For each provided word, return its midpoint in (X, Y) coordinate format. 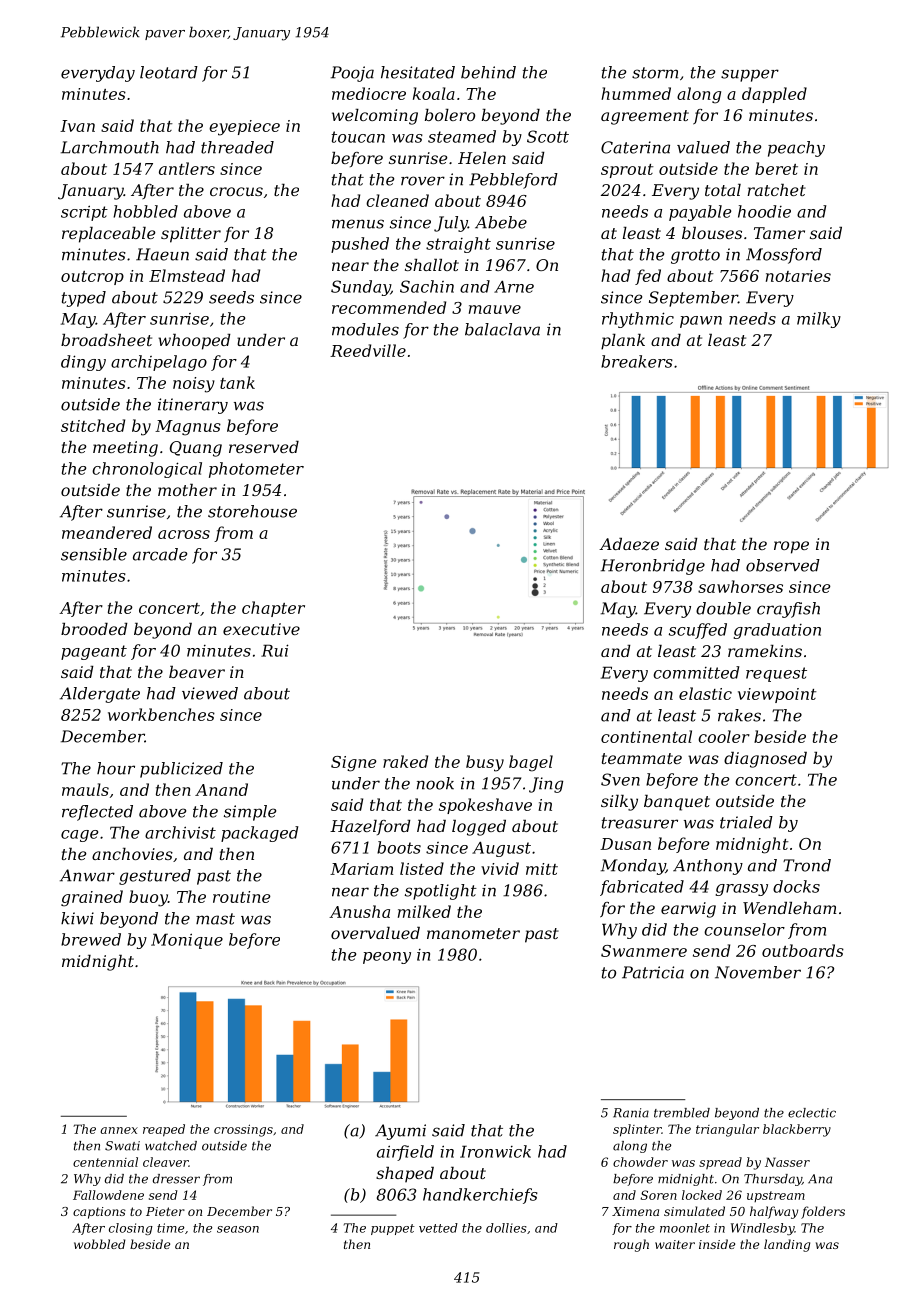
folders (823, 1212)
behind (488, 72)
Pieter (165, 1211)
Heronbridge (653, 567)
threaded (237, 147)
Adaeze (629, 544)
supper (750, 75)
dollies (506, 1228)
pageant (94, 652)
